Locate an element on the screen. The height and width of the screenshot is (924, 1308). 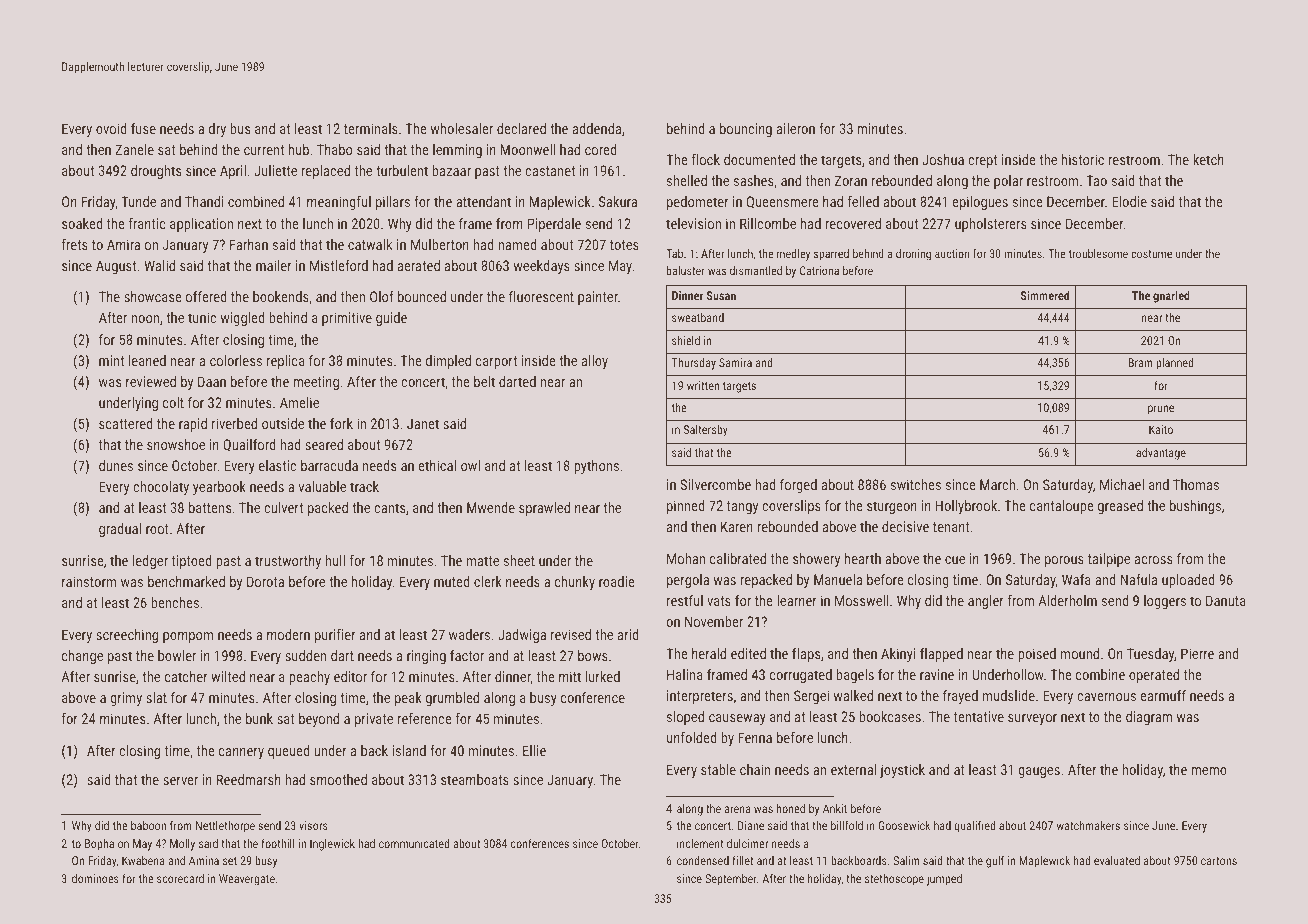
bouncing is located at coordinates (746, 130).
